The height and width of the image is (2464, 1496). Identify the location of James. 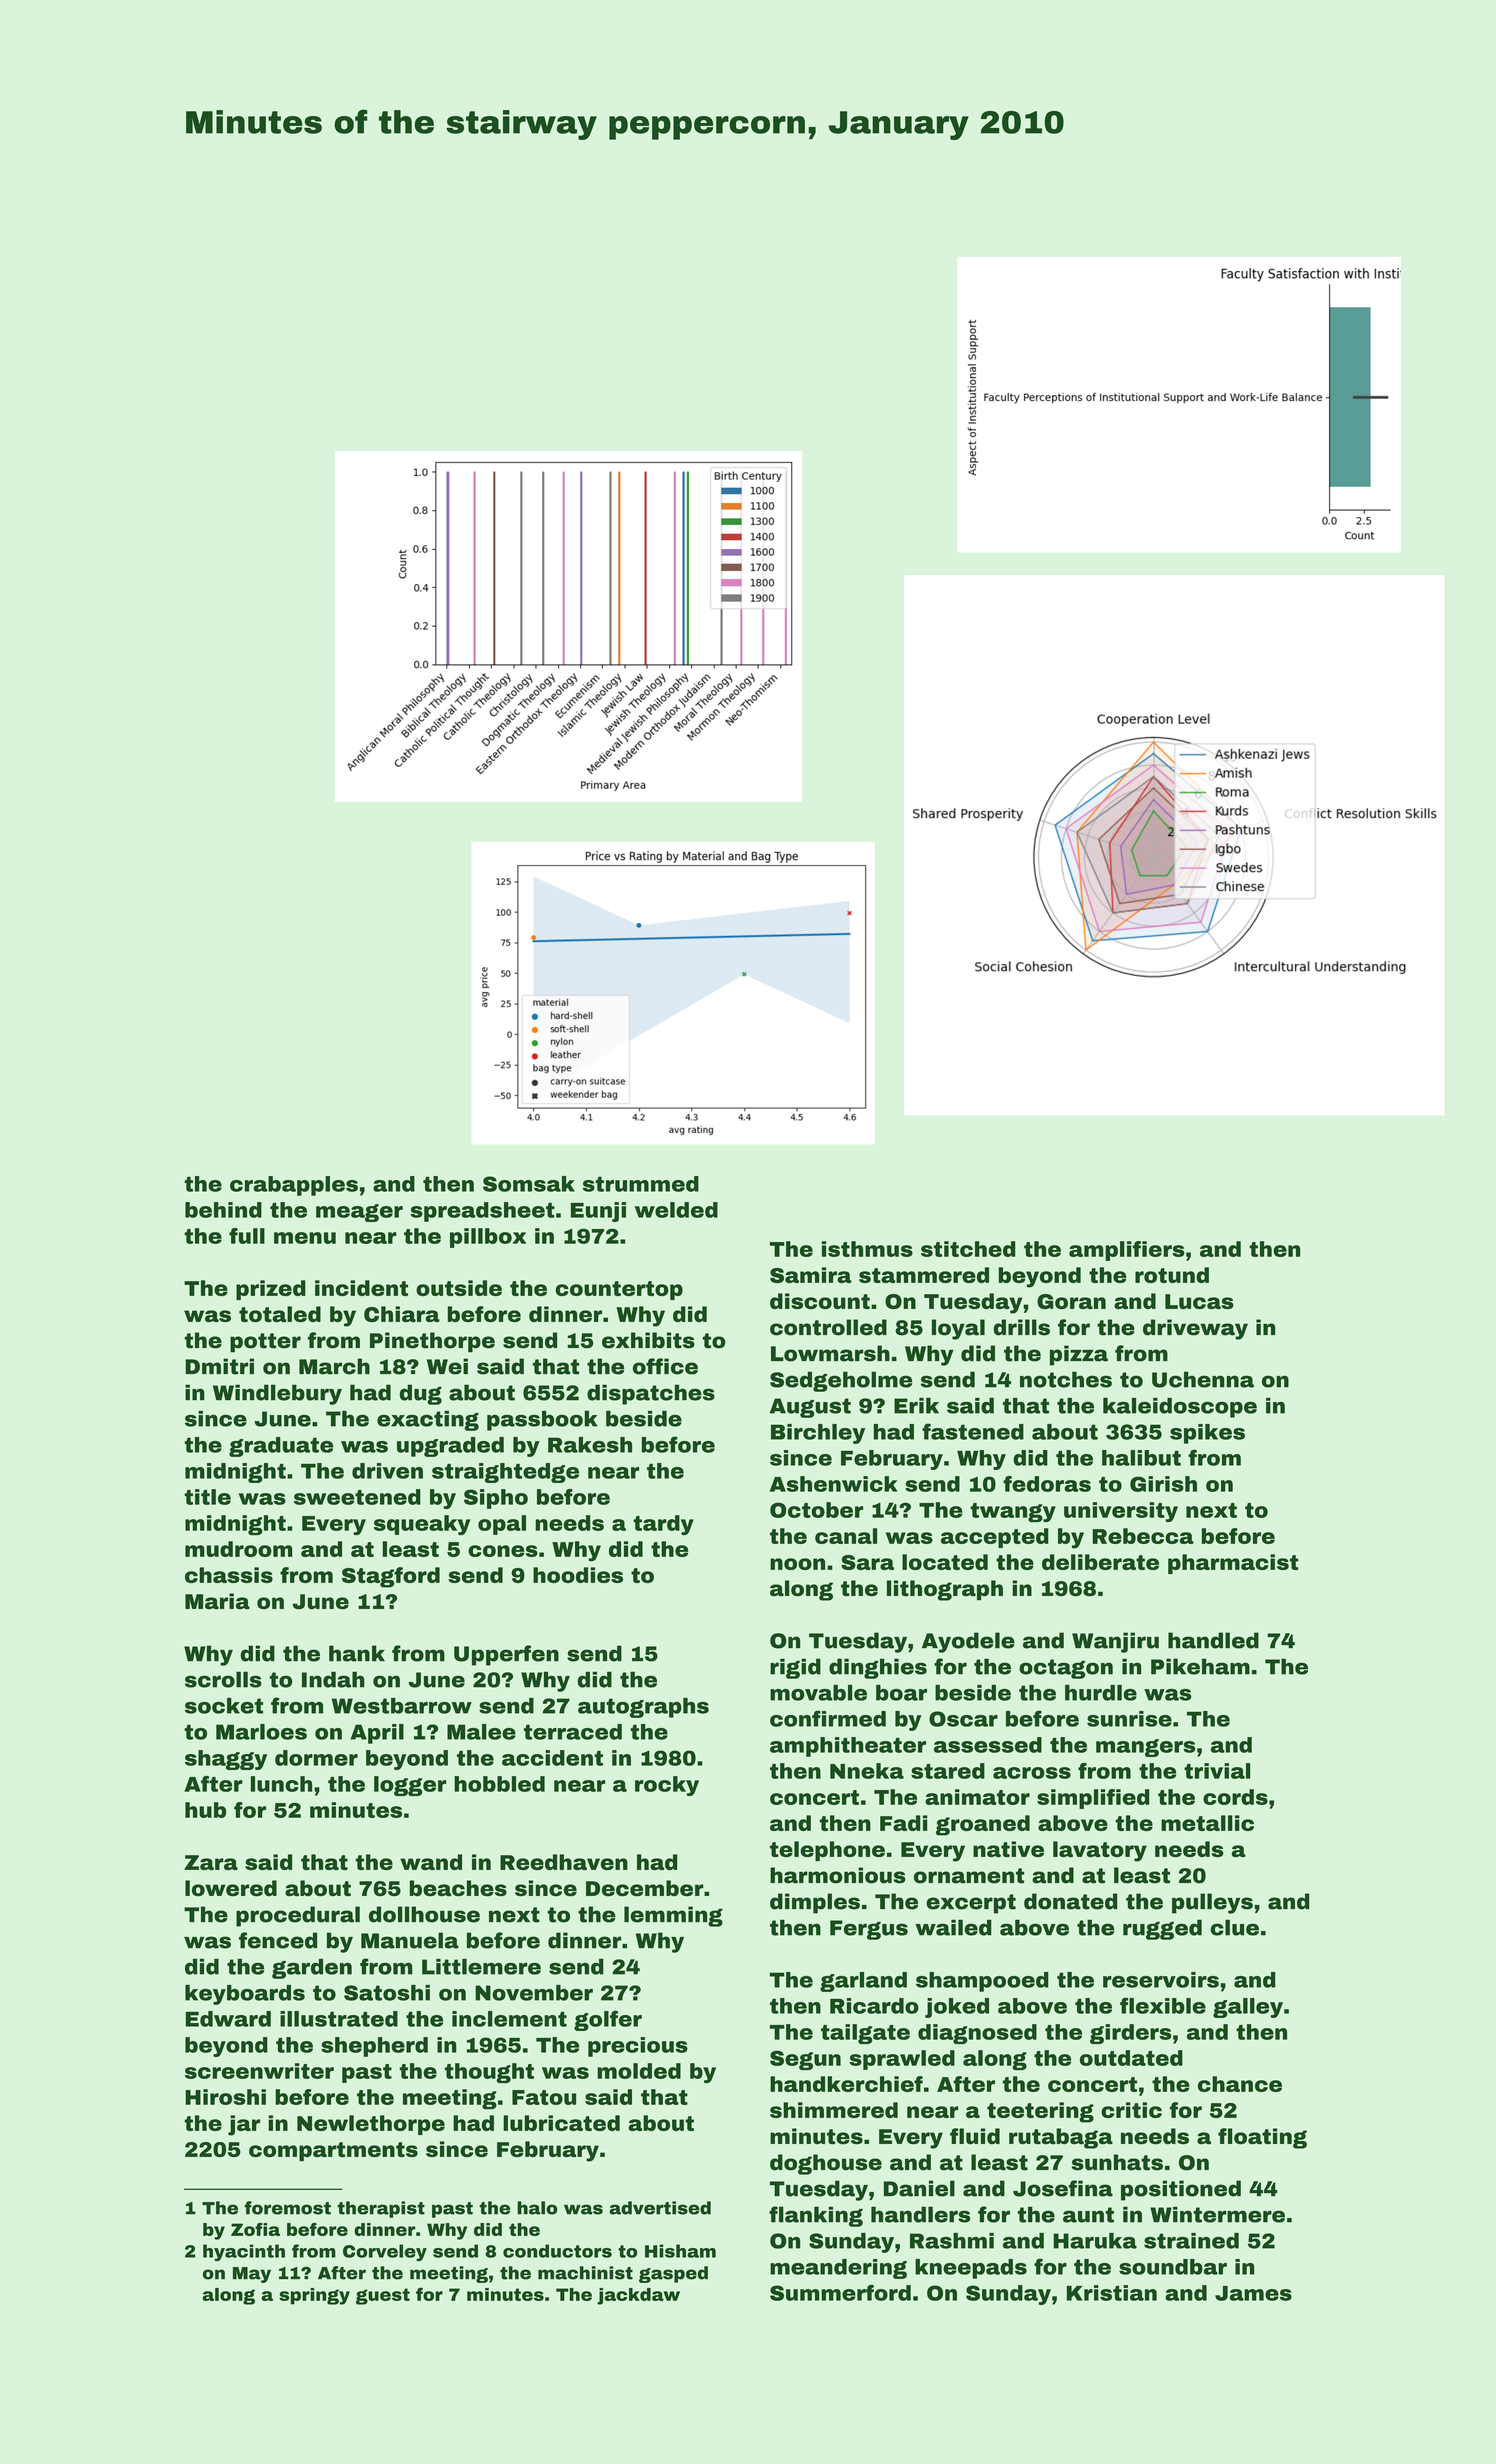
(1253, 2293).
